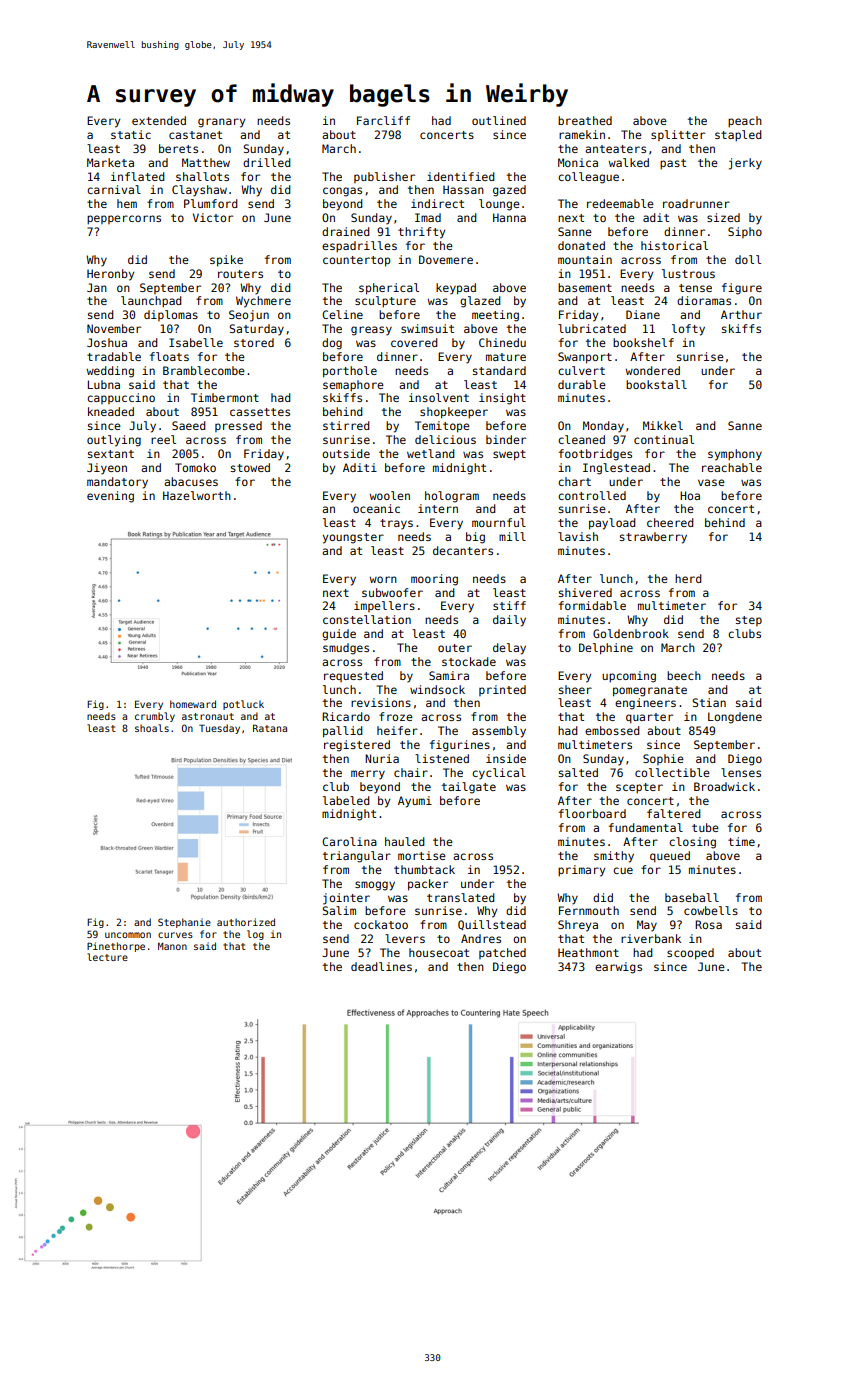  What do you see at coordinates (461, 176) in the document?
I see `identified` at bounding box center [461, 176].
